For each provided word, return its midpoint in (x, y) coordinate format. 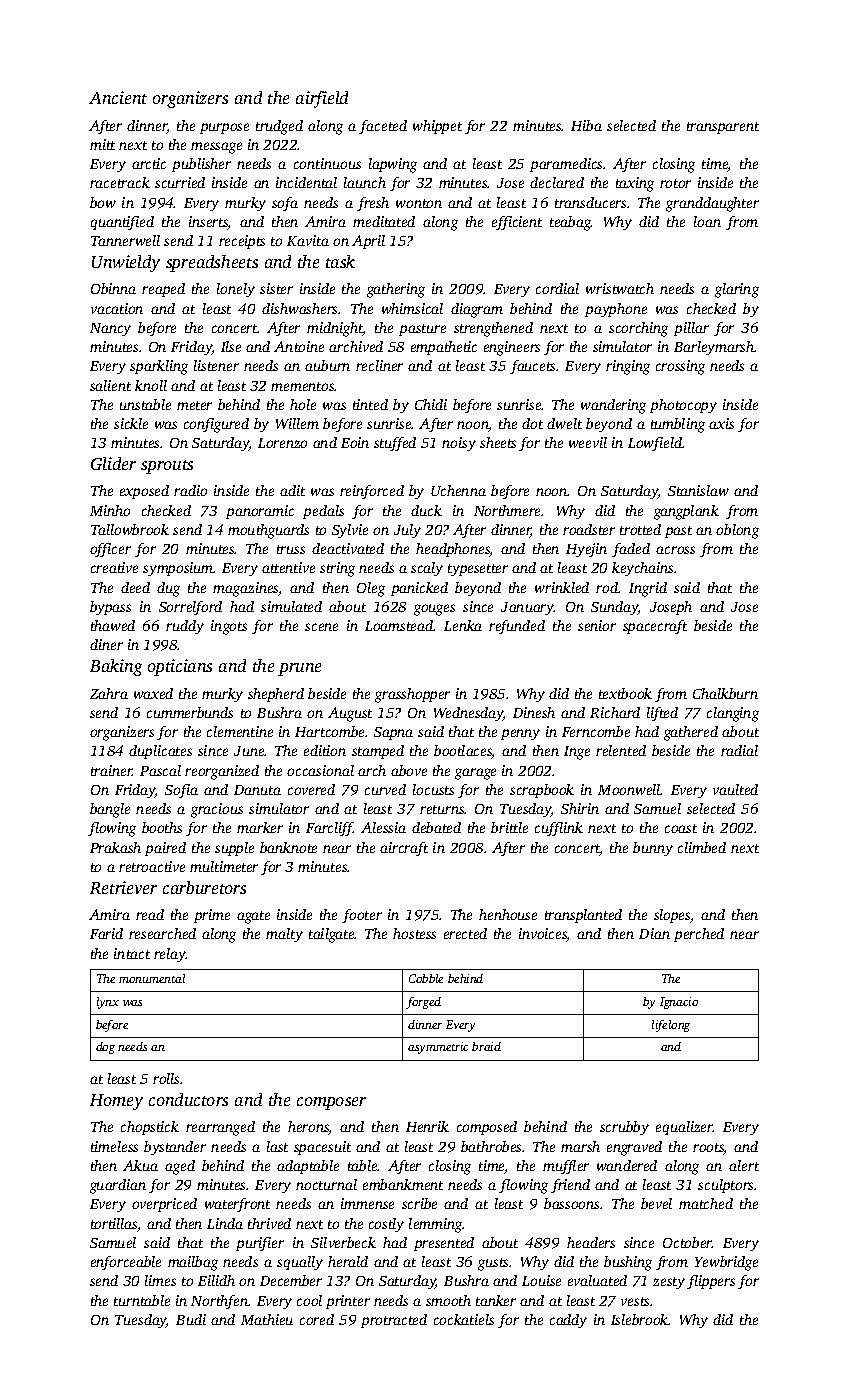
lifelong (671, 1026)
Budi (191, 1319)
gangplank (686, 512)
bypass (110, 608)
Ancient (118, 97)
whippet (437, 127)
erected (465, 933)
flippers (711, 1282)
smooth (448, 1300)
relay (170, 955)
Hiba (586, 125)
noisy (459, 444)
